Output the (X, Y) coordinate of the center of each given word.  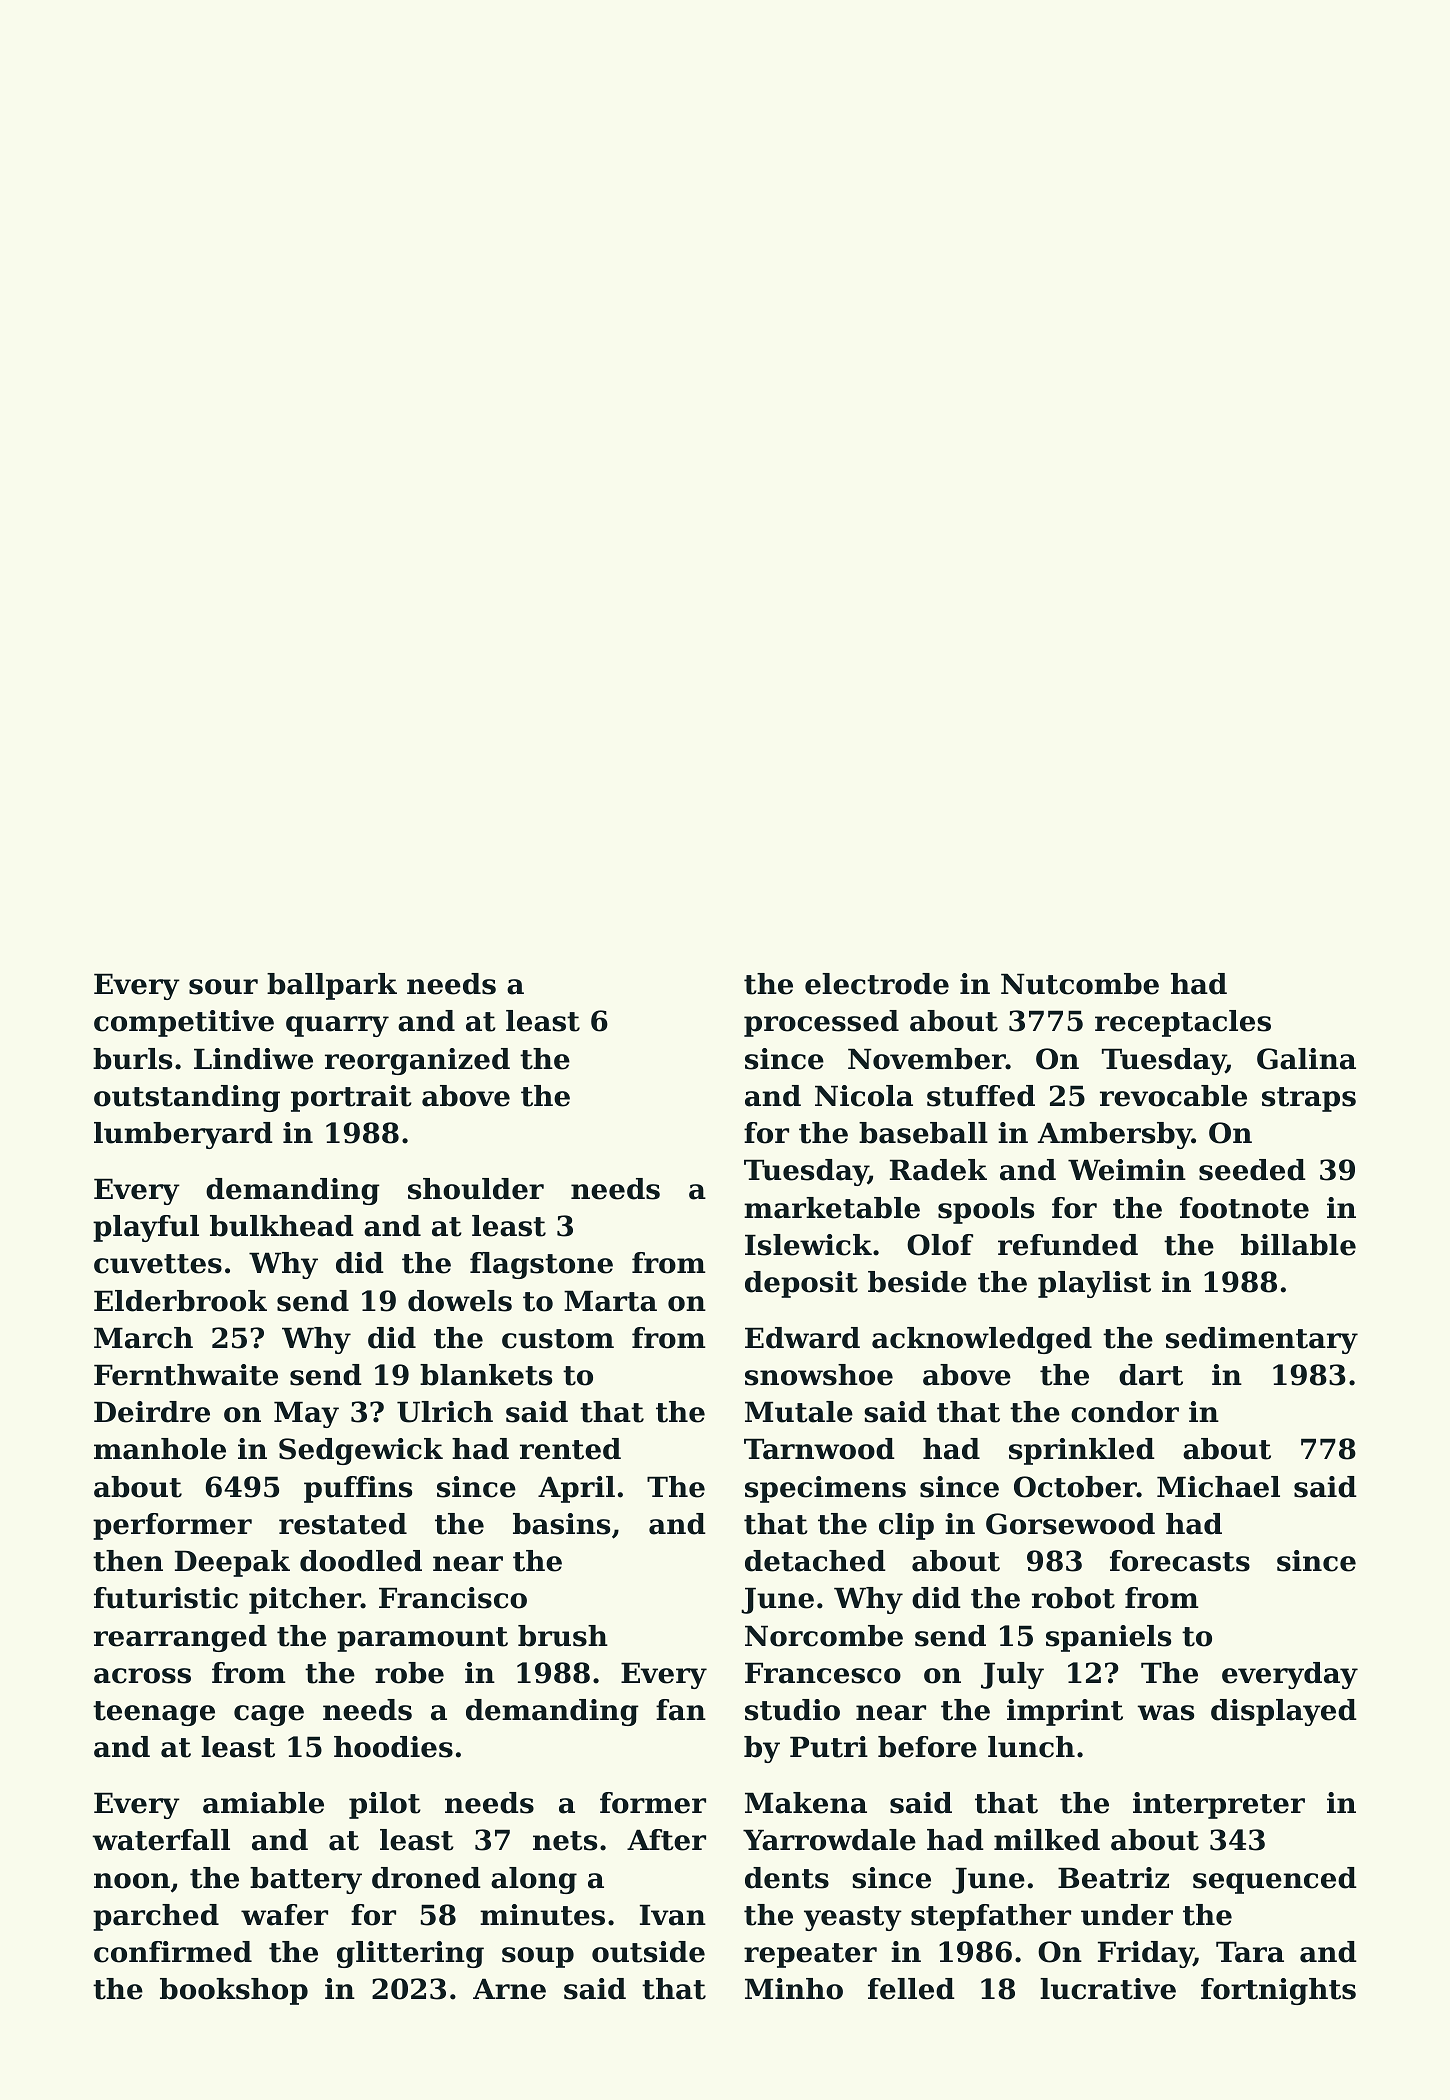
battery (306, 1880)
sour (223, 987)
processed (821, 1023)
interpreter (1219, 1805)
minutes (542, 1915)
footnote (1244, 1208)
